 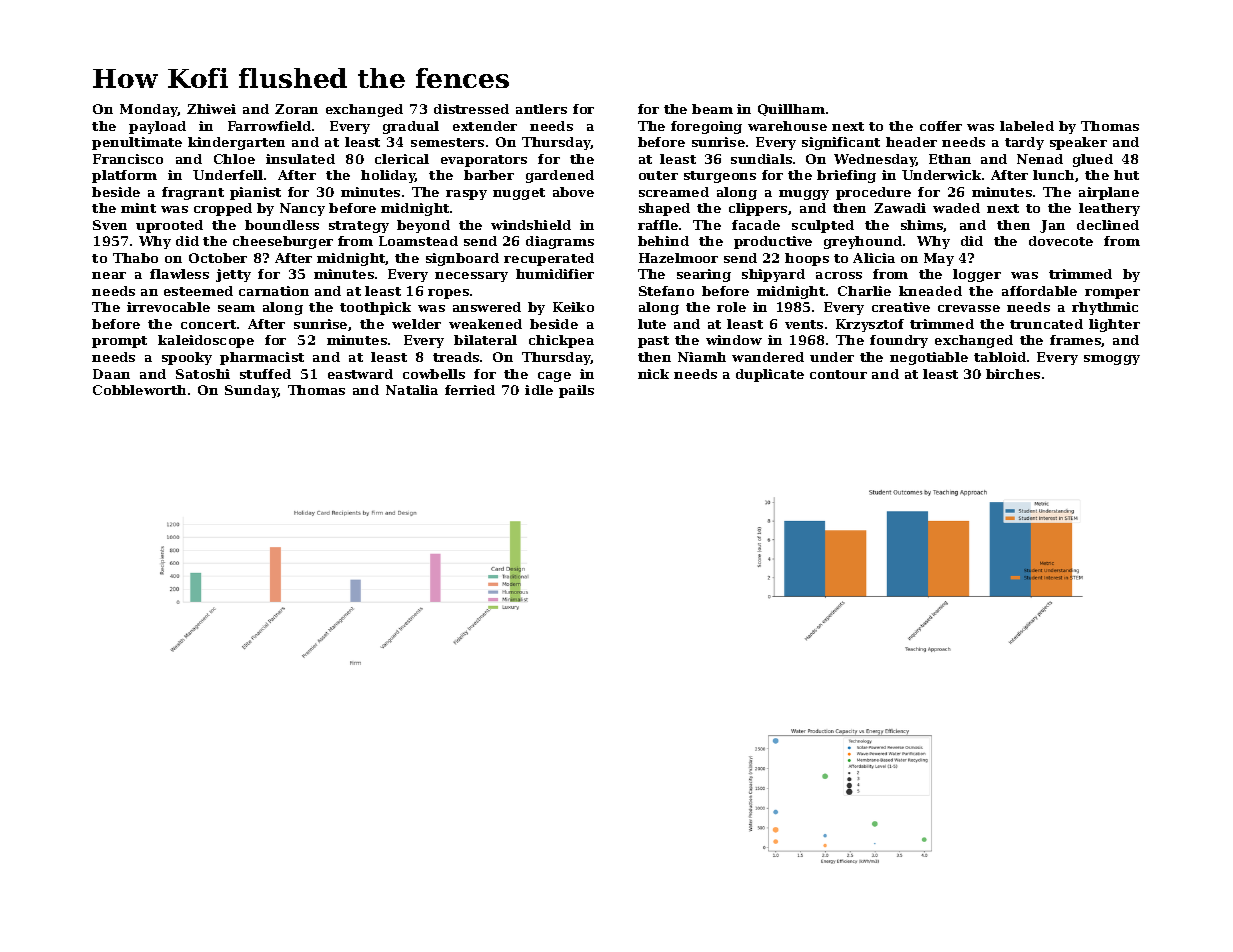 I want to click on labeled, so click(x=1027, y=126).
